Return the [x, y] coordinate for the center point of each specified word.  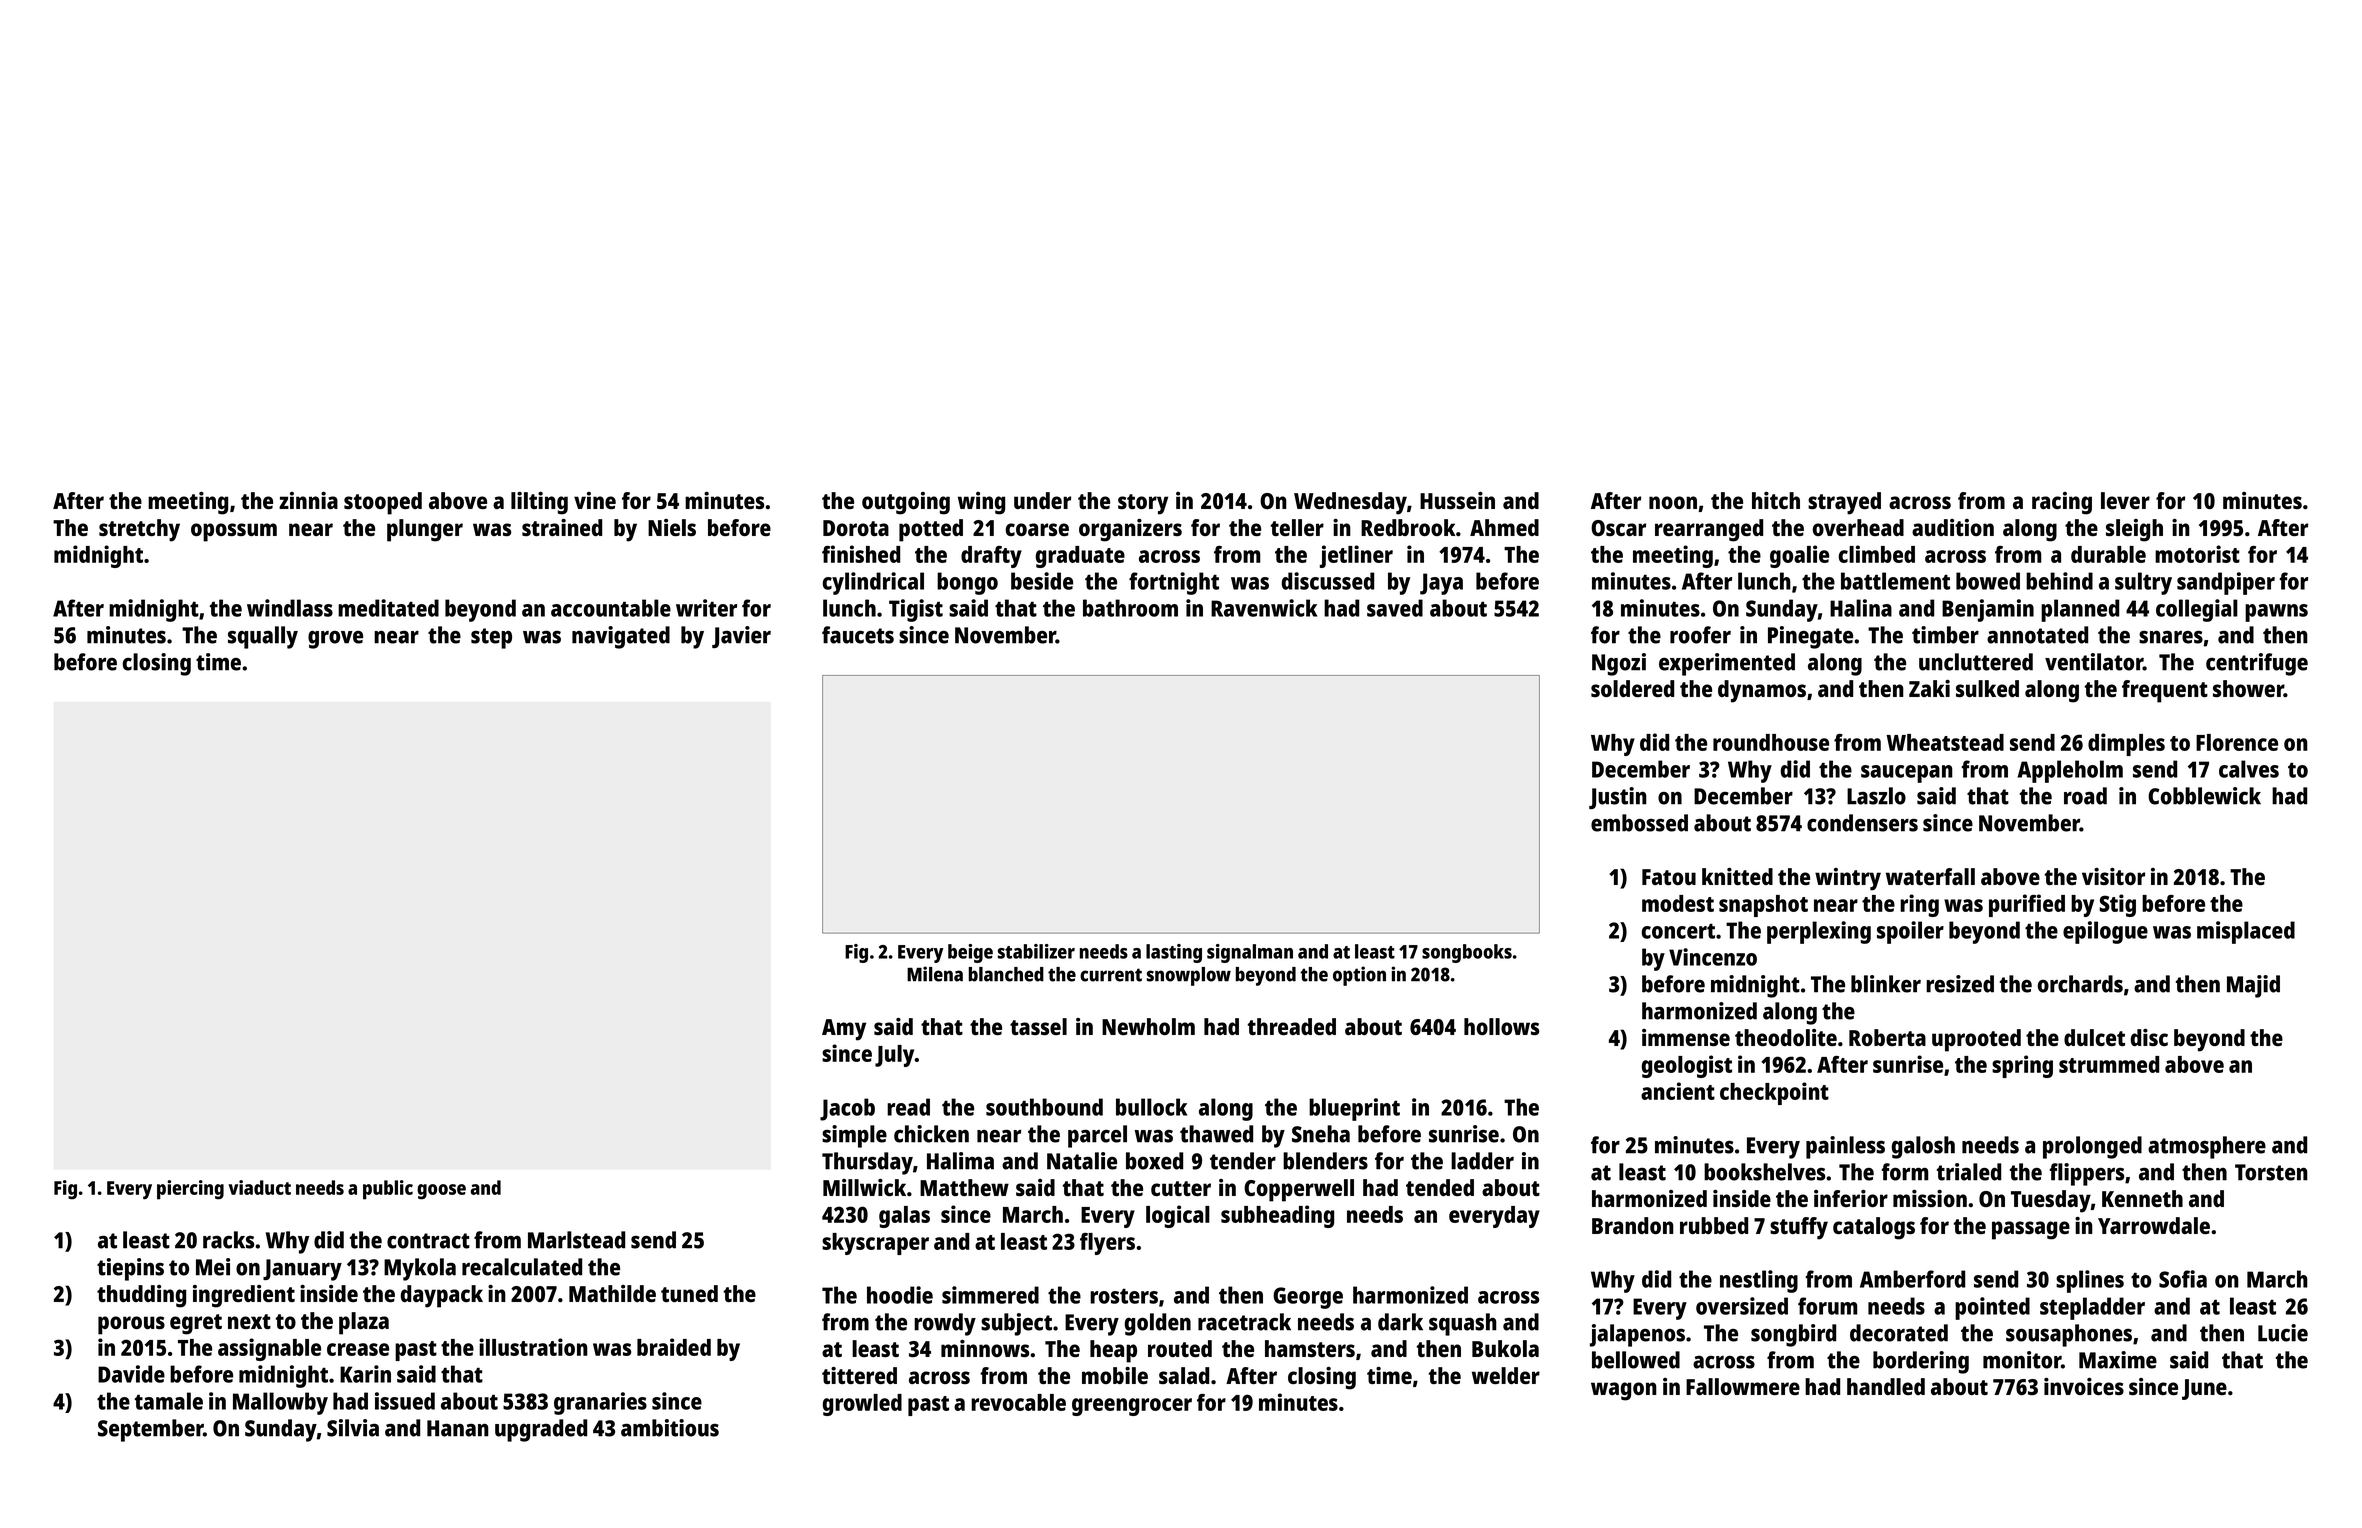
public [388, 1190]
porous [131, 1325]
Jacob [847, 1109]
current [1111, 975]
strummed [2109, 1064]
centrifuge [2257, 664]
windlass [290, 608]
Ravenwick [1264, 608]
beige [970, 953]
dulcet [2094, 1037]
